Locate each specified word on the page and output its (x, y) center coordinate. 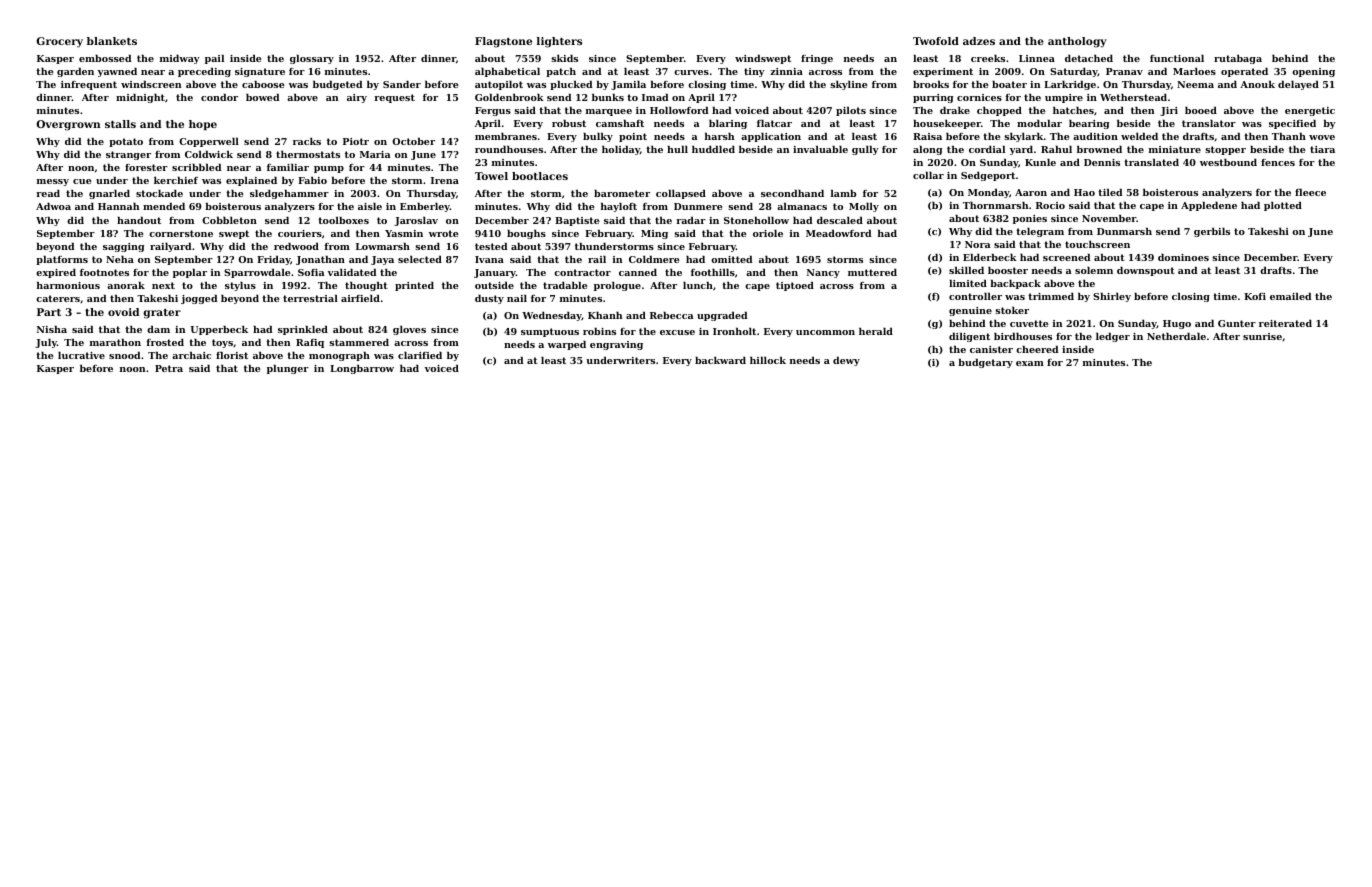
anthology (1077, 42)
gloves (409, 330)
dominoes (1183, 257)
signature (260, 72)
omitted (732, 259)
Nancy (823, 273)
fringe (817, 59)
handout (139, 220)
